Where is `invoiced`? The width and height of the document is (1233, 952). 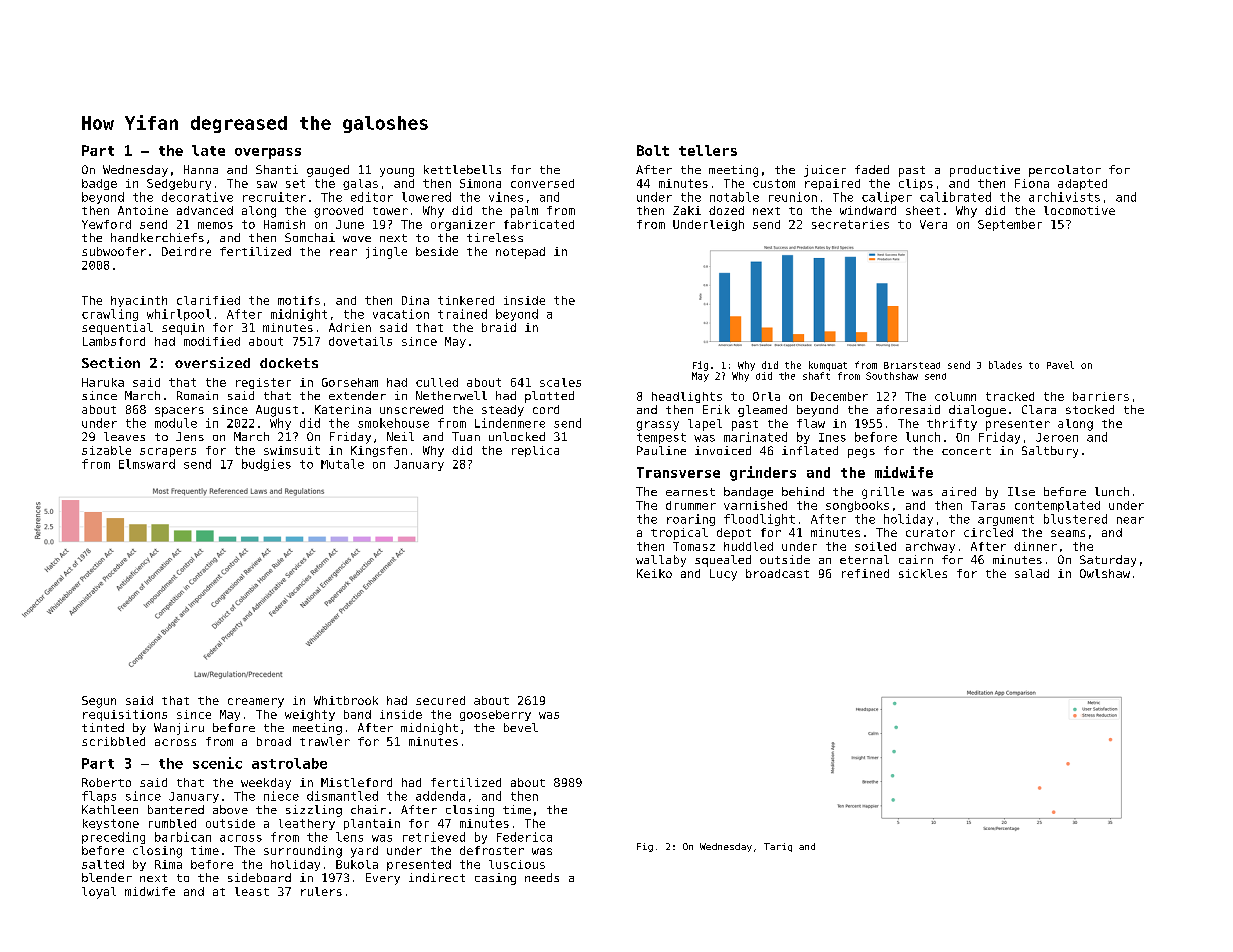
invoiced is located at coordinates (723, 450).
